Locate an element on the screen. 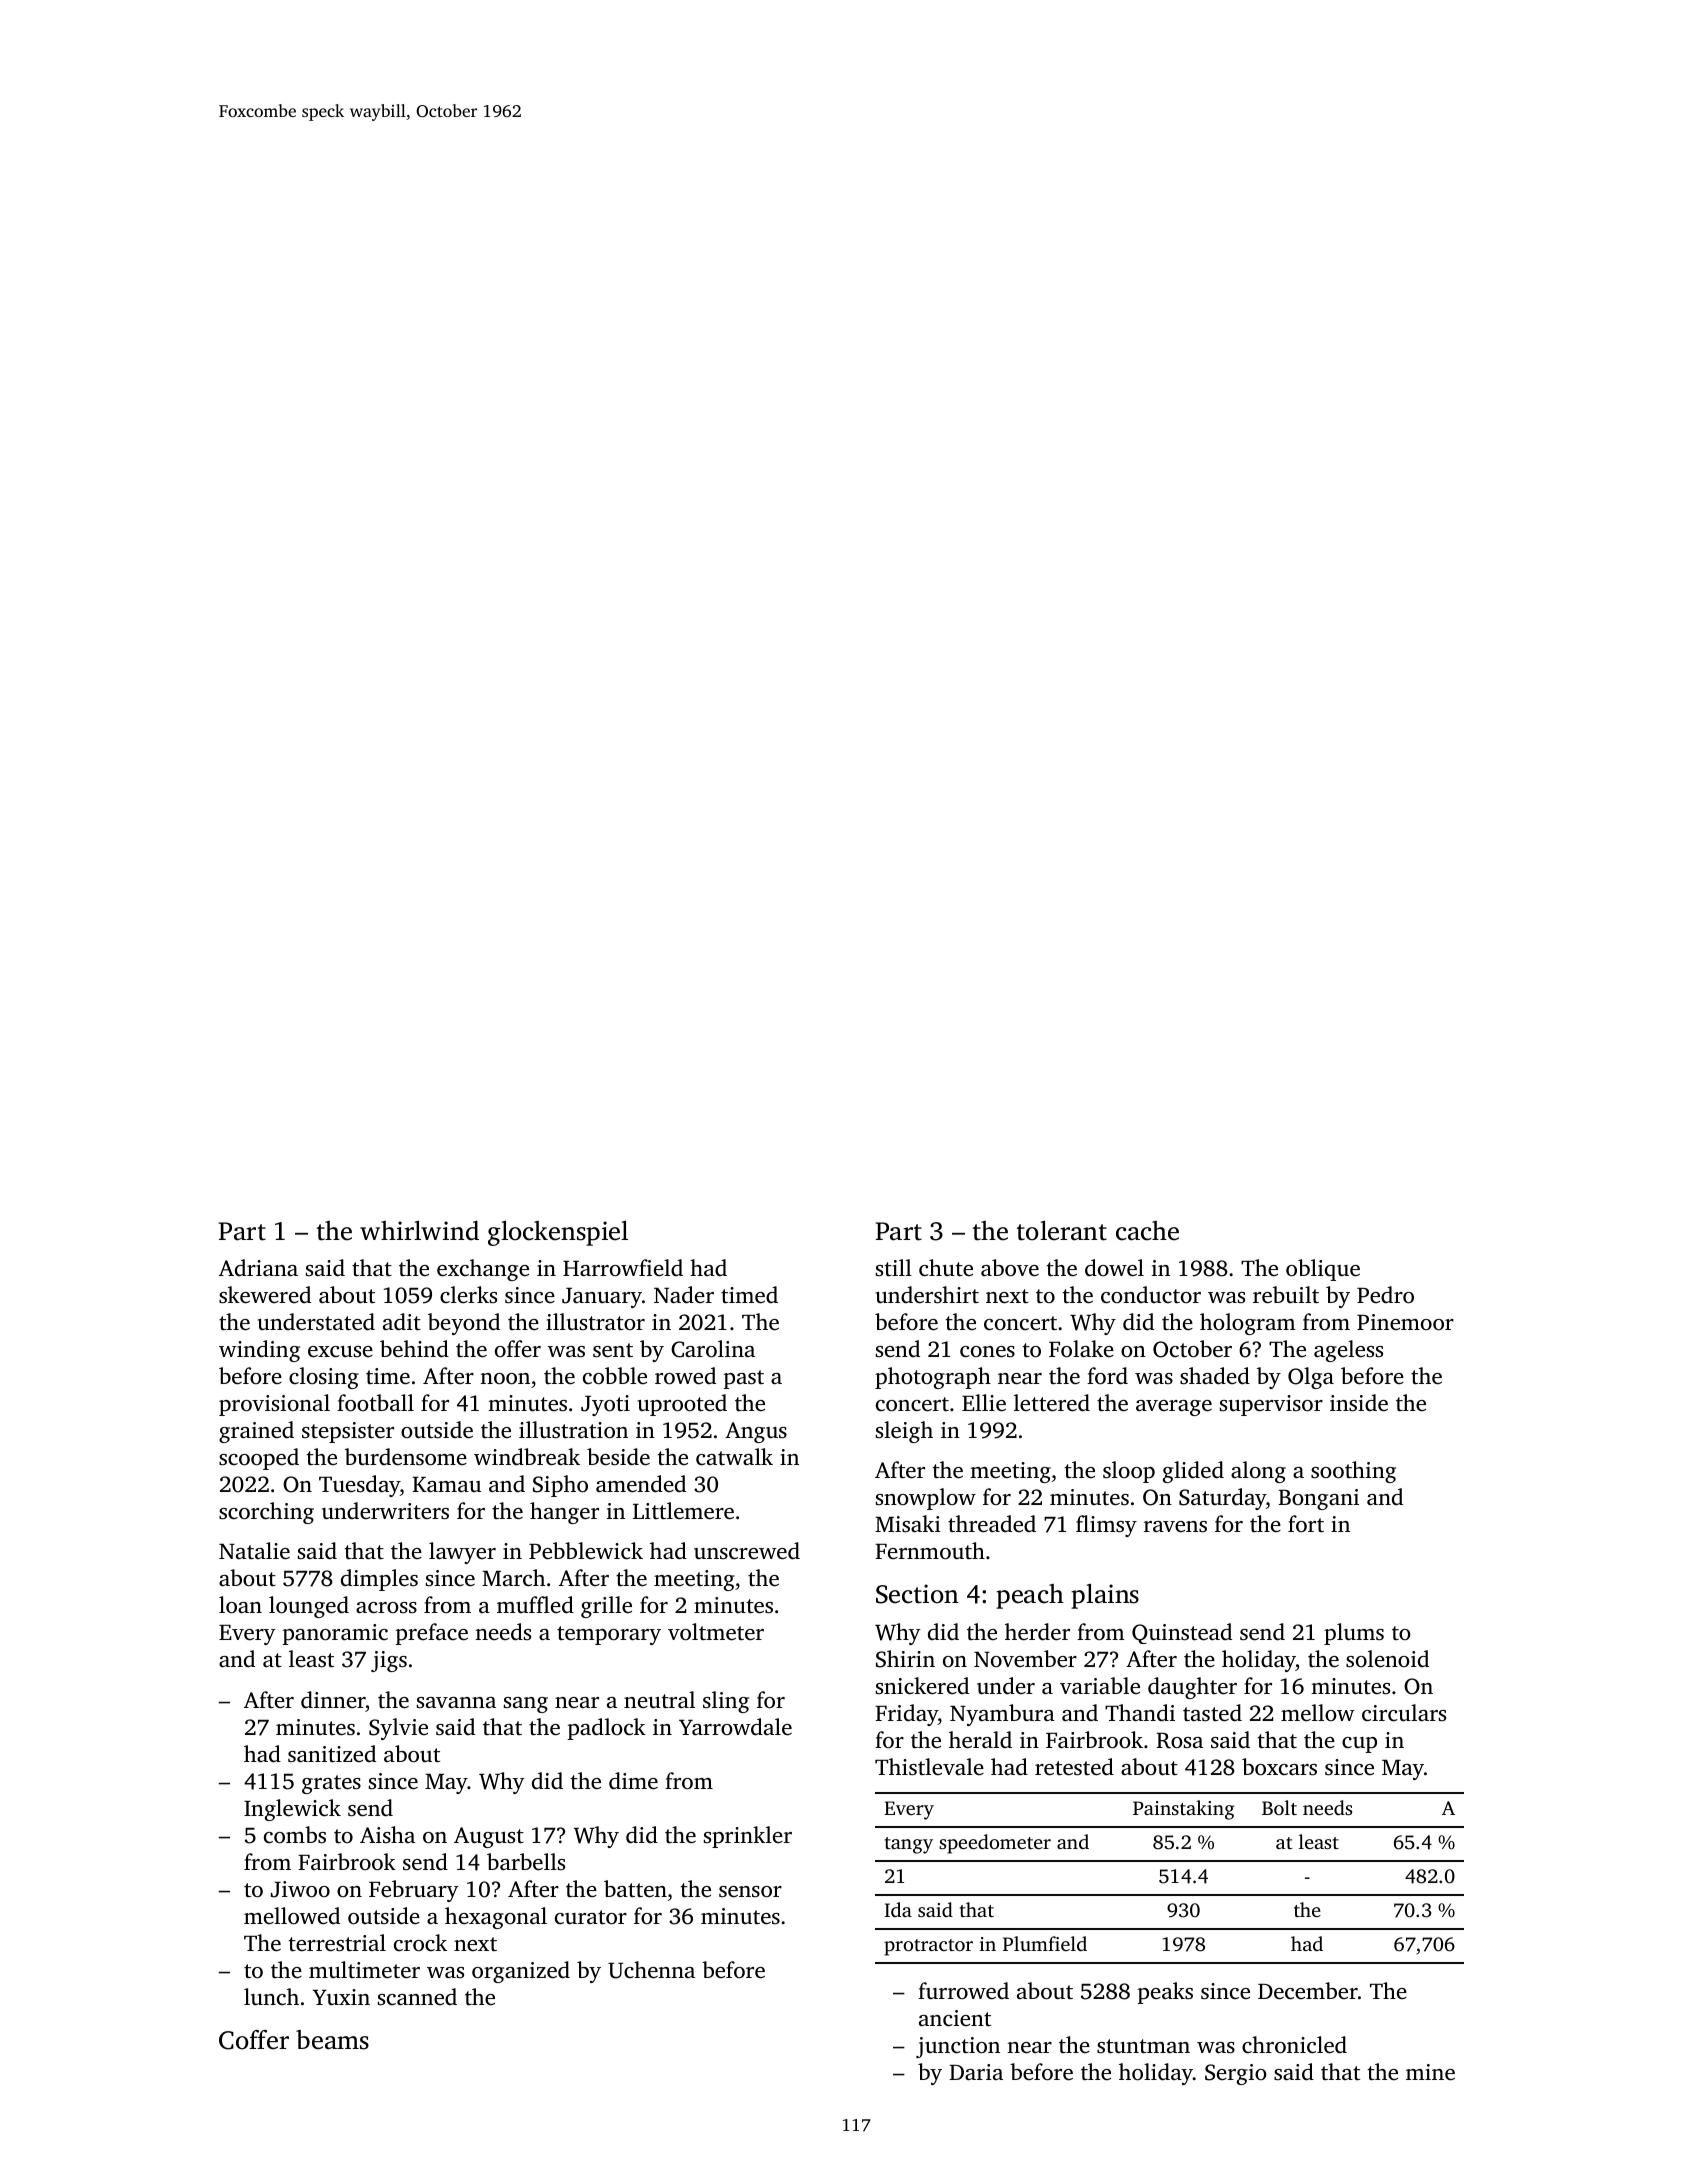  Bolt is located at coordinates (1279, 1807).
